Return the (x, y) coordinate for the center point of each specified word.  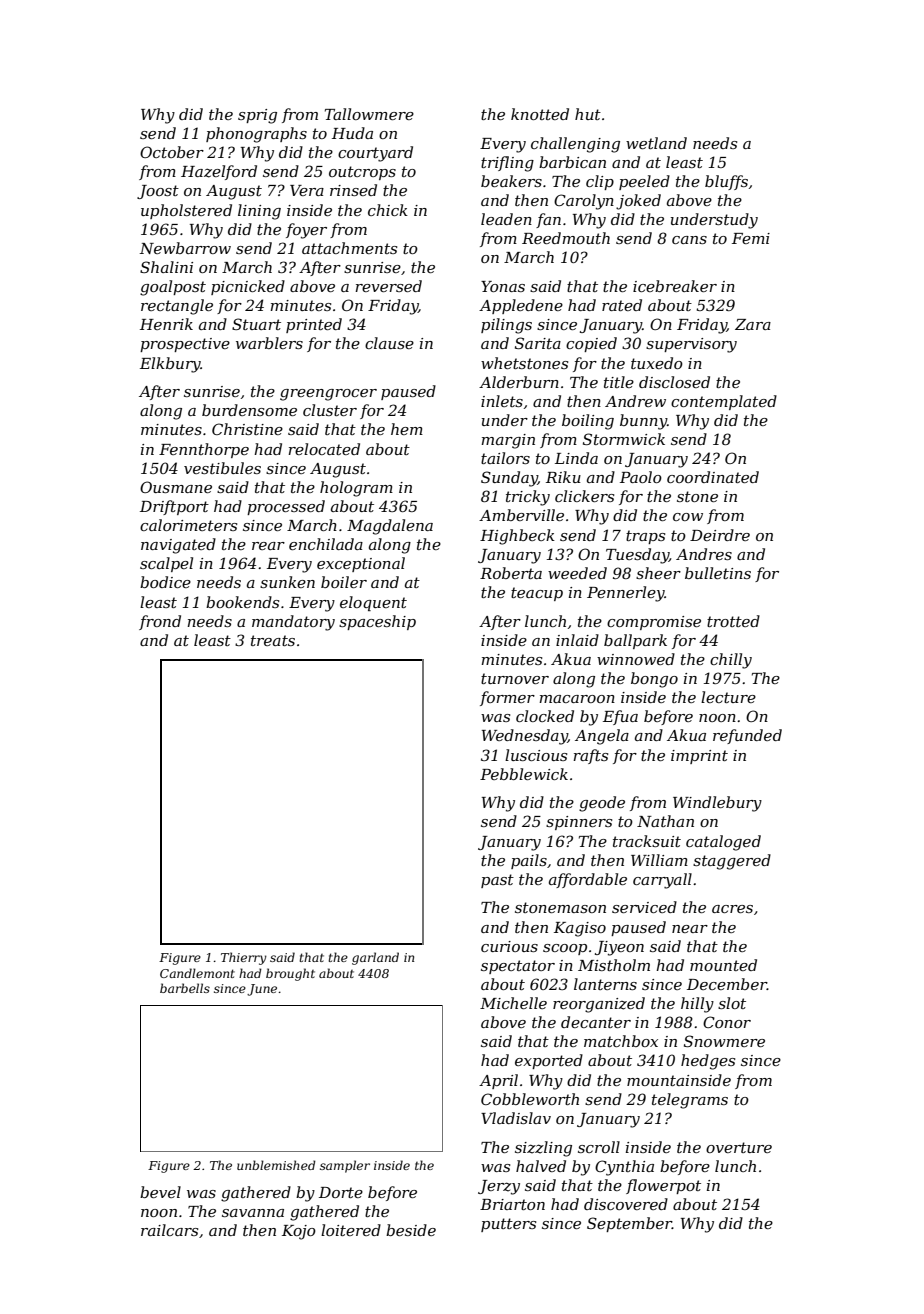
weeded (577, 573)
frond (160, 622)
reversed (388, 286)
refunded (747, 736)
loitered (351, 1230)
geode (602, 804)
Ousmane (176, 487)
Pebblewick (524, 774)
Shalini (166, 267)
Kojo (299, 1232)
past (497, 881)
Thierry (244, 958)
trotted (733, 621)
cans (689, 240)
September (629, 1224)
